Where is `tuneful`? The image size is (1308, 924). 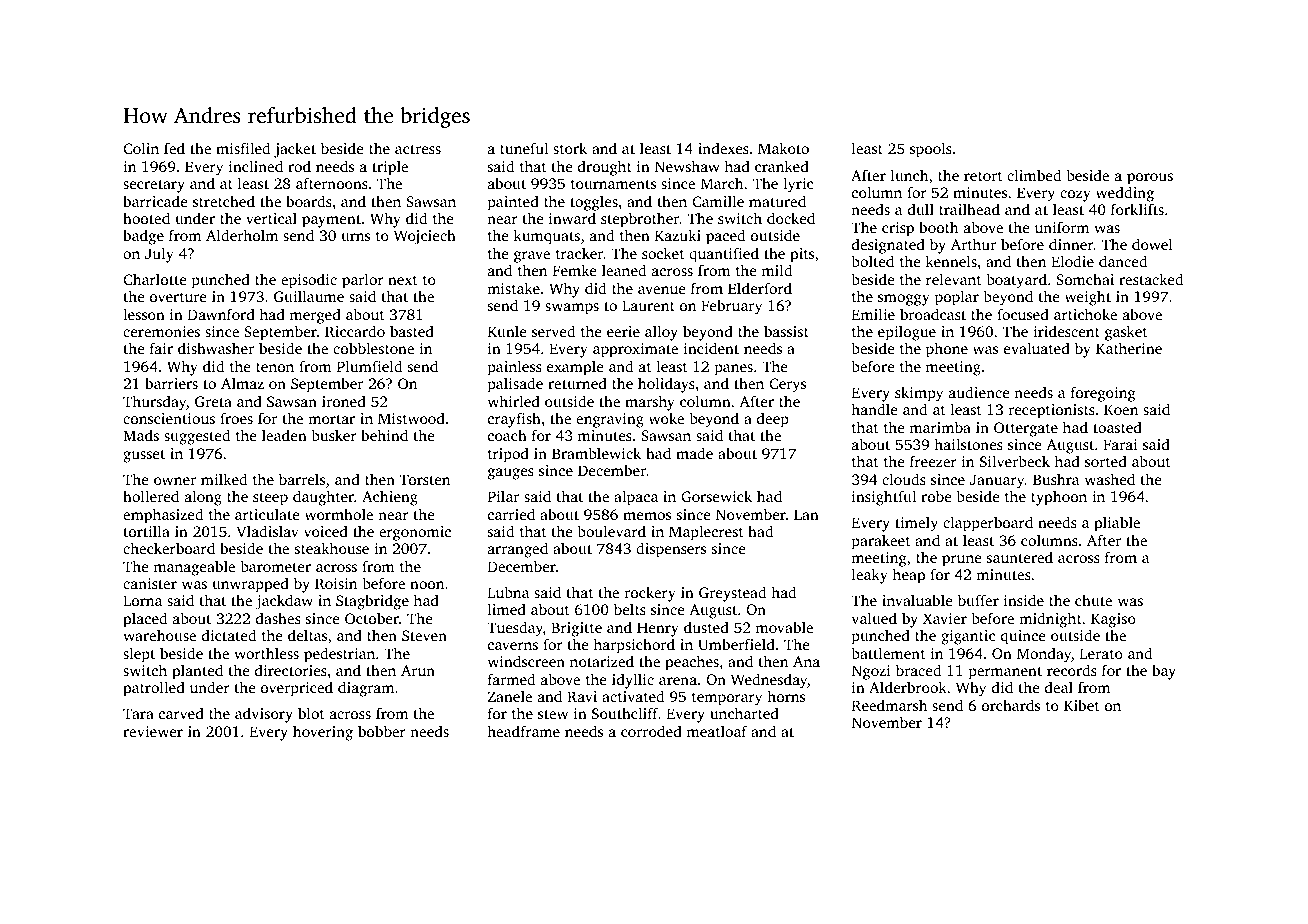 tuneful is located at coordinates (524, 148).
